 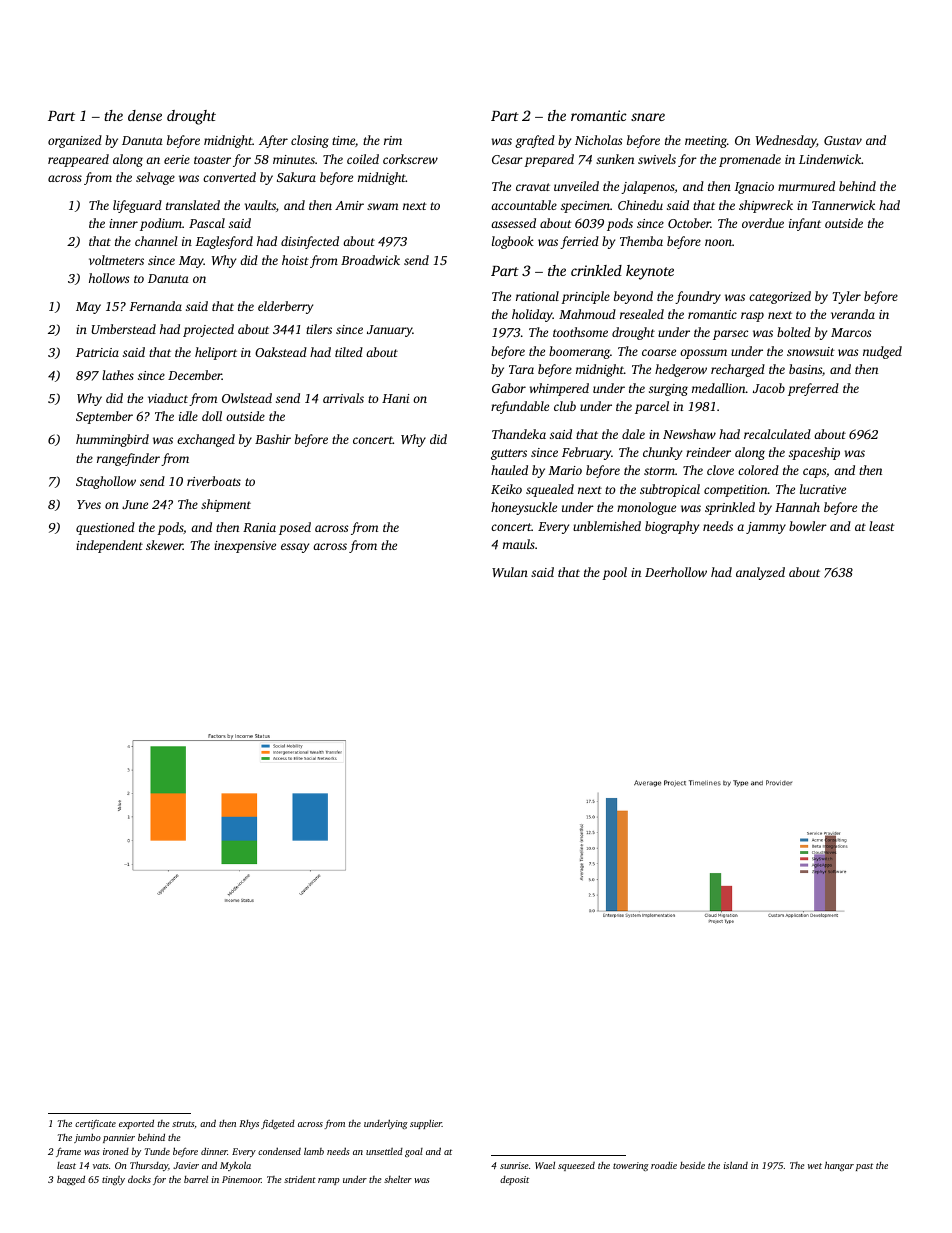 What do you see at coordinates (183, 1124) in the image?
I see `struts` at bounding box center [183, 1124].
